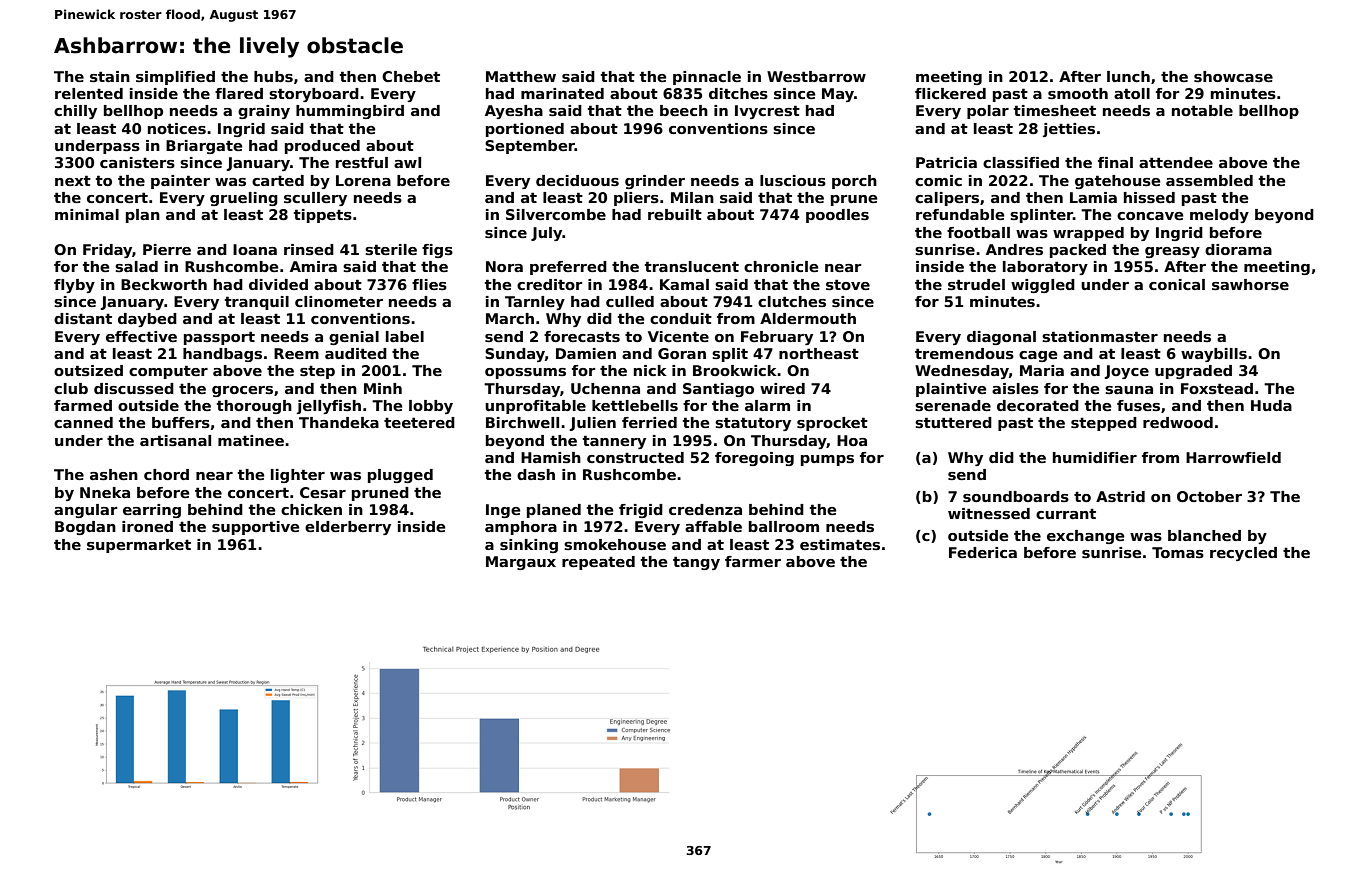 The width and height of the document is (1372, 887). Describe the element at coordinates (278, 180) in the document. I see `carted` at that location.
